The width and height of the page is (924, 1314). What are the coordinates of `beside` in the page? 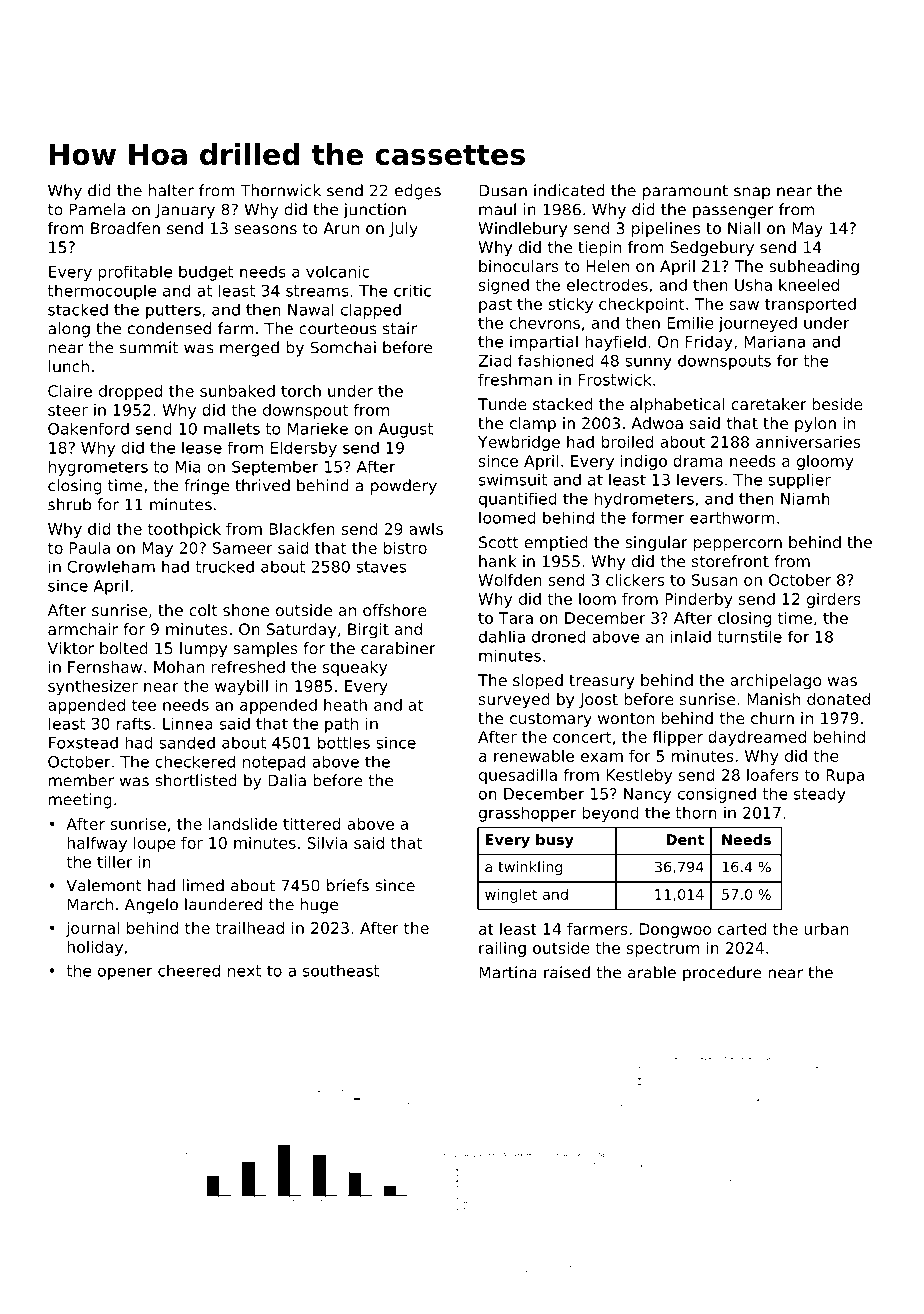 It's located at (837, 404).
